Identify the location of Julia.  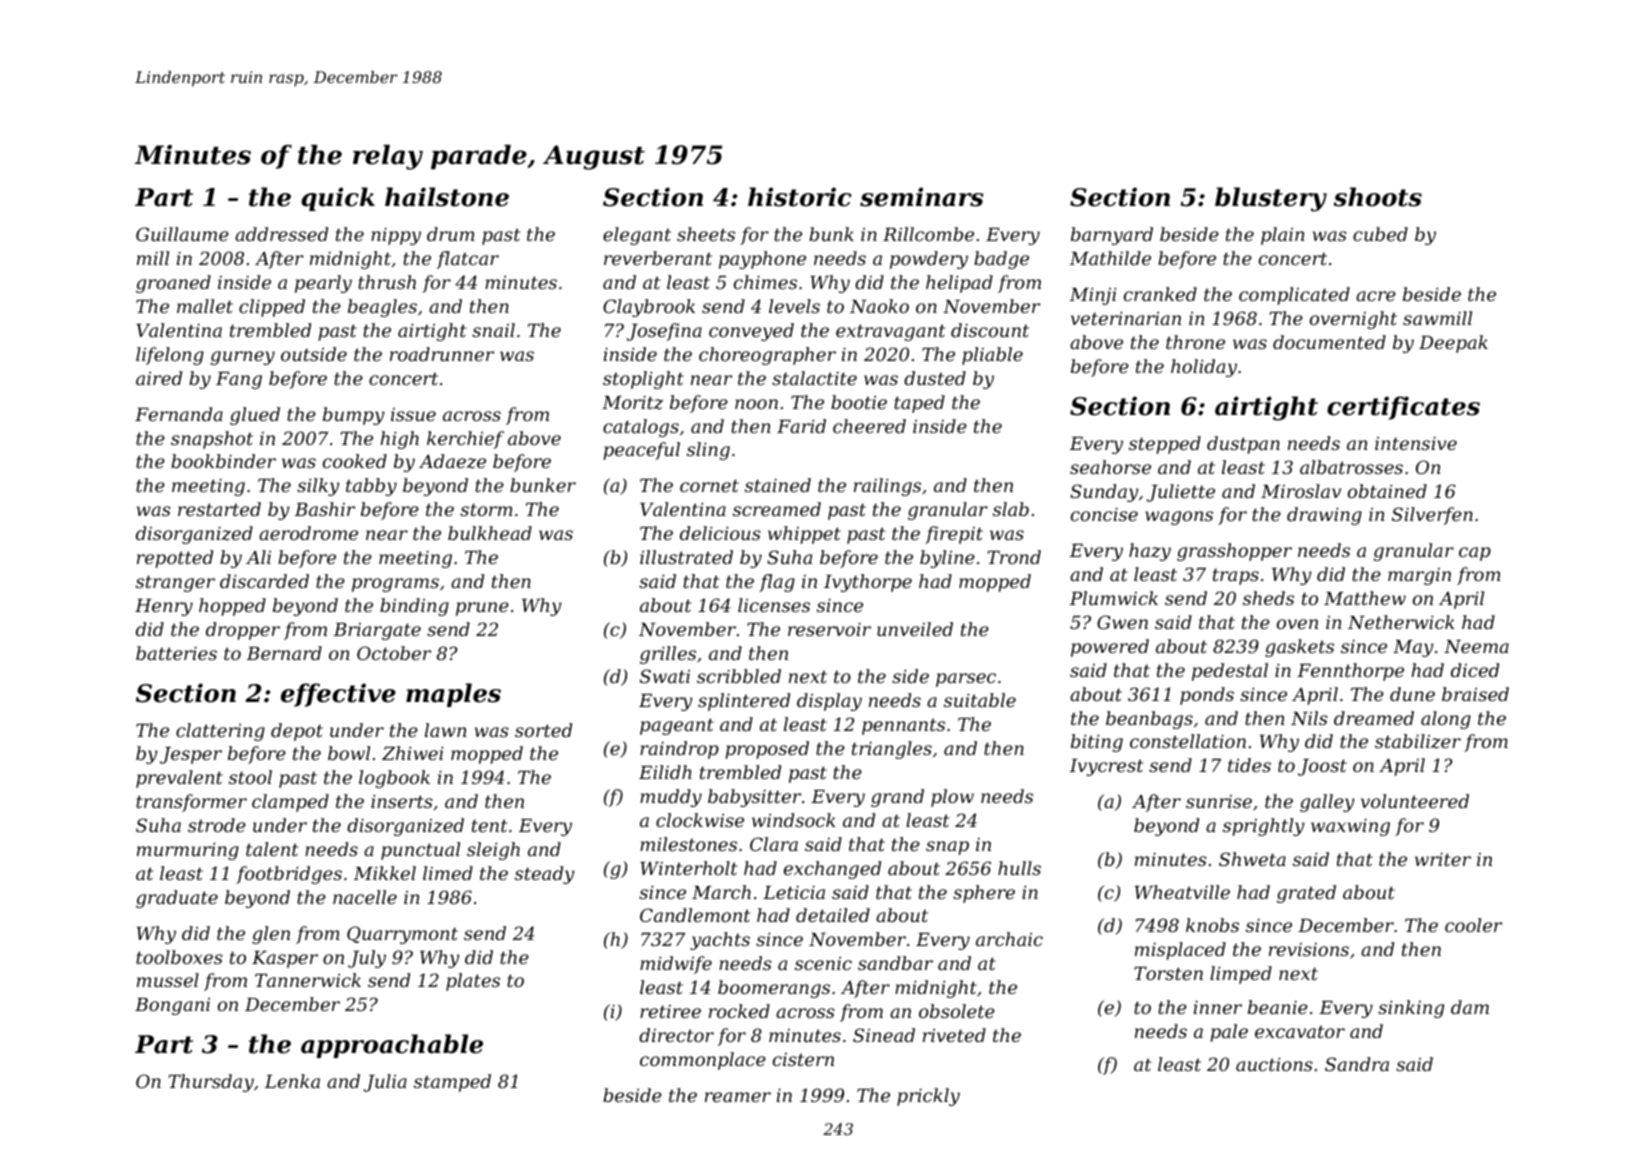
(385, 1083).
